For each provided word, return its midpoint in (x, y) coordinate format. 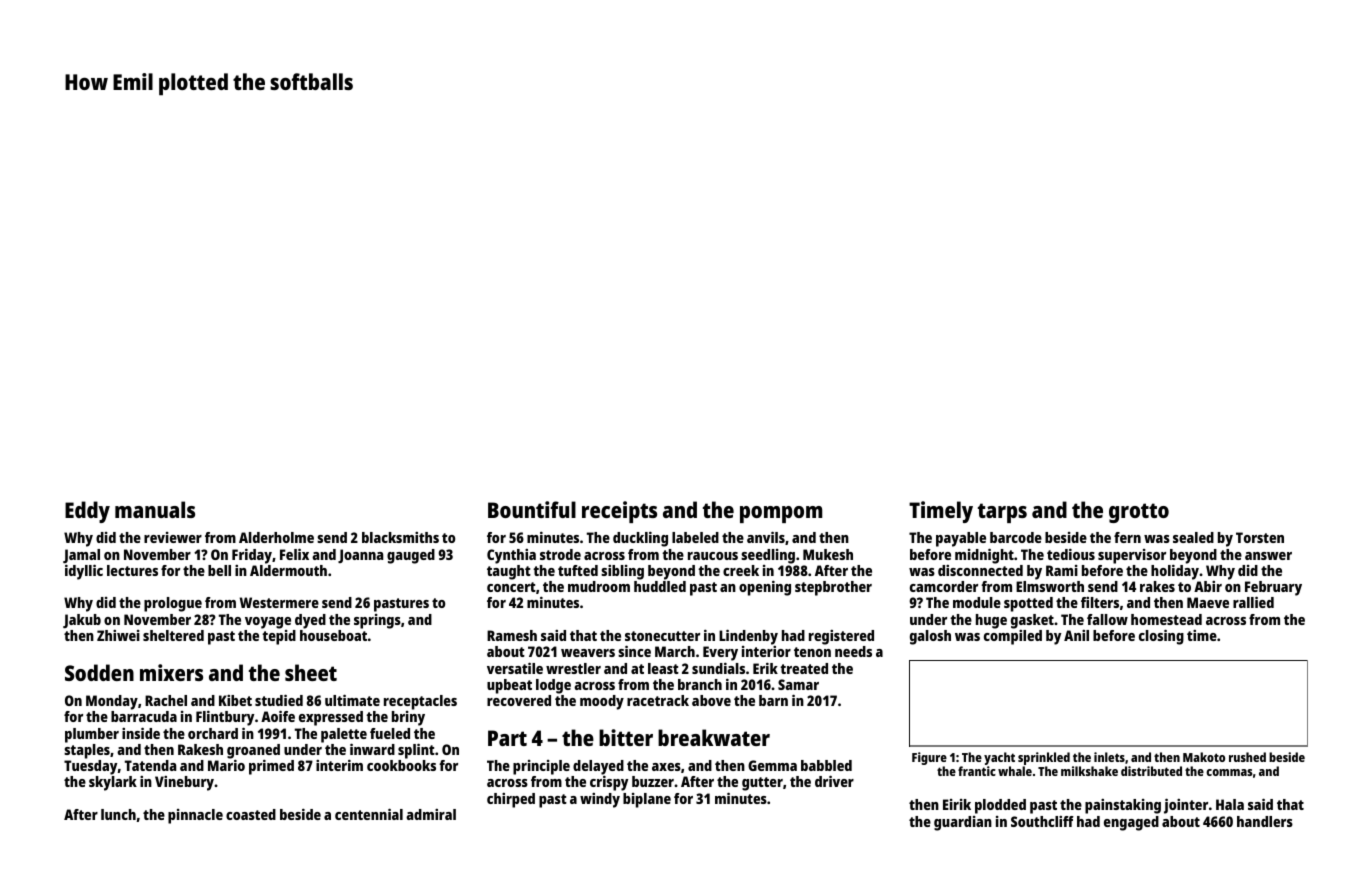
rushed (1247, 757)
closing (1161, 637)
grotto (1139, 513)
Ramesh (512, 635)
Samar (798, 684)
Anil (1076, 635)
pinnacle (195, 816)
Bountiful (532, 509)
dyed (310, 621)
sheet (311, 672)
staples (87, 751)
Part (507, 738)
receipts (619, 512)
